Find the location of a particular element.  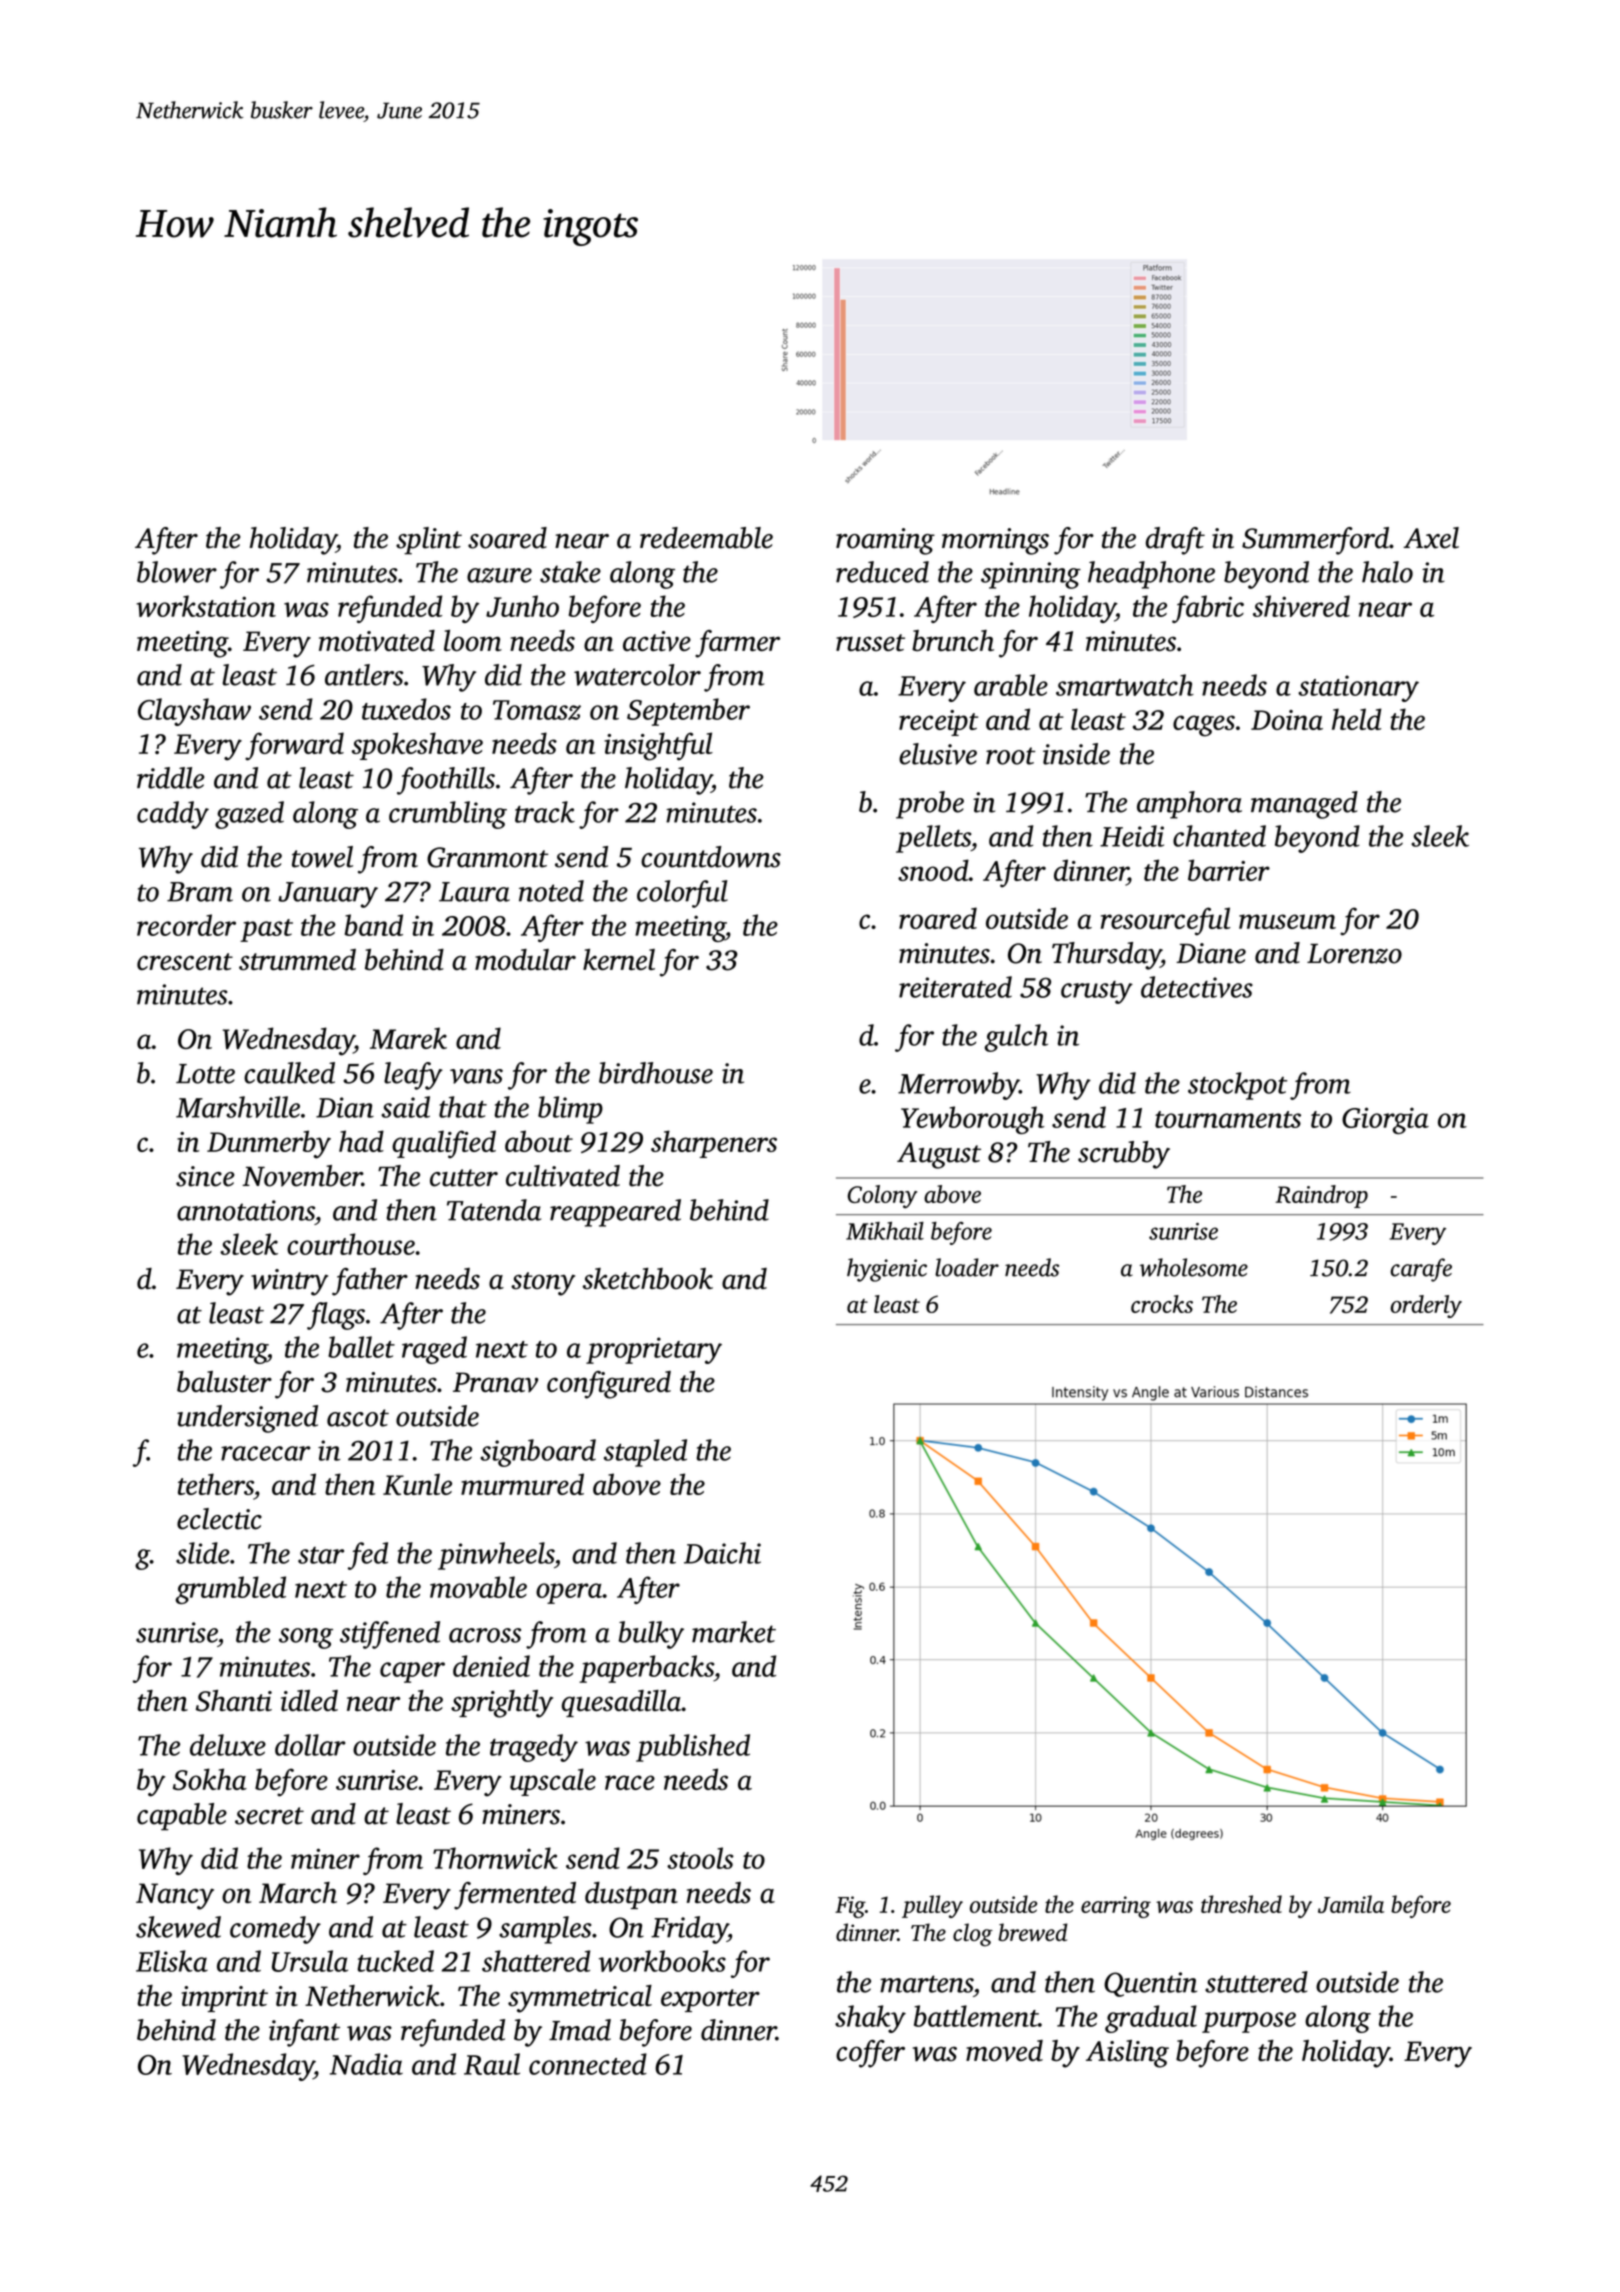

halo is located at coordinates (1387, 572).
